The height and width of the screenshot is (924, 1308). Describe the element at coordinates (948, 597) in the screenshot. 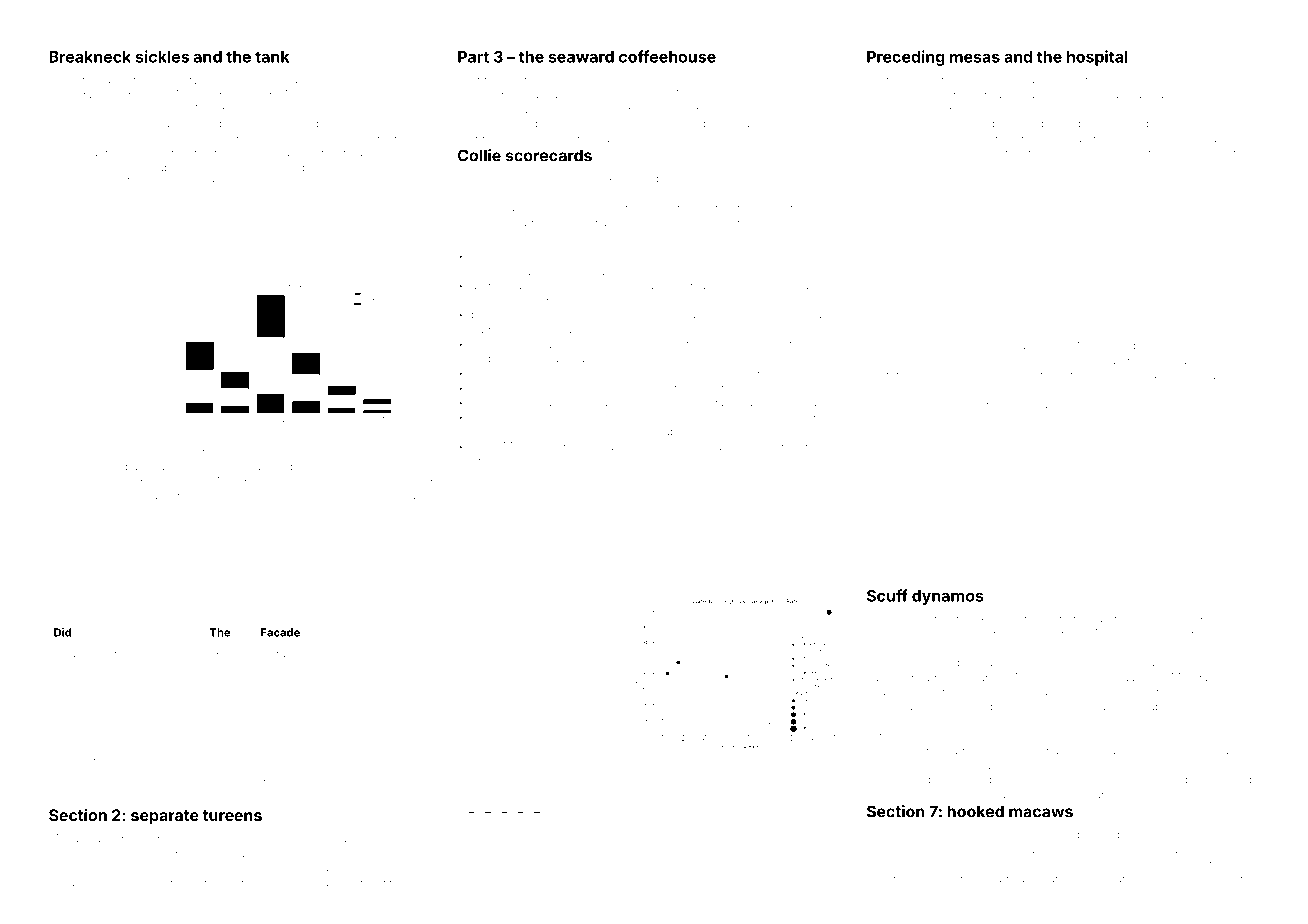

I see `dynamos` at that location.
